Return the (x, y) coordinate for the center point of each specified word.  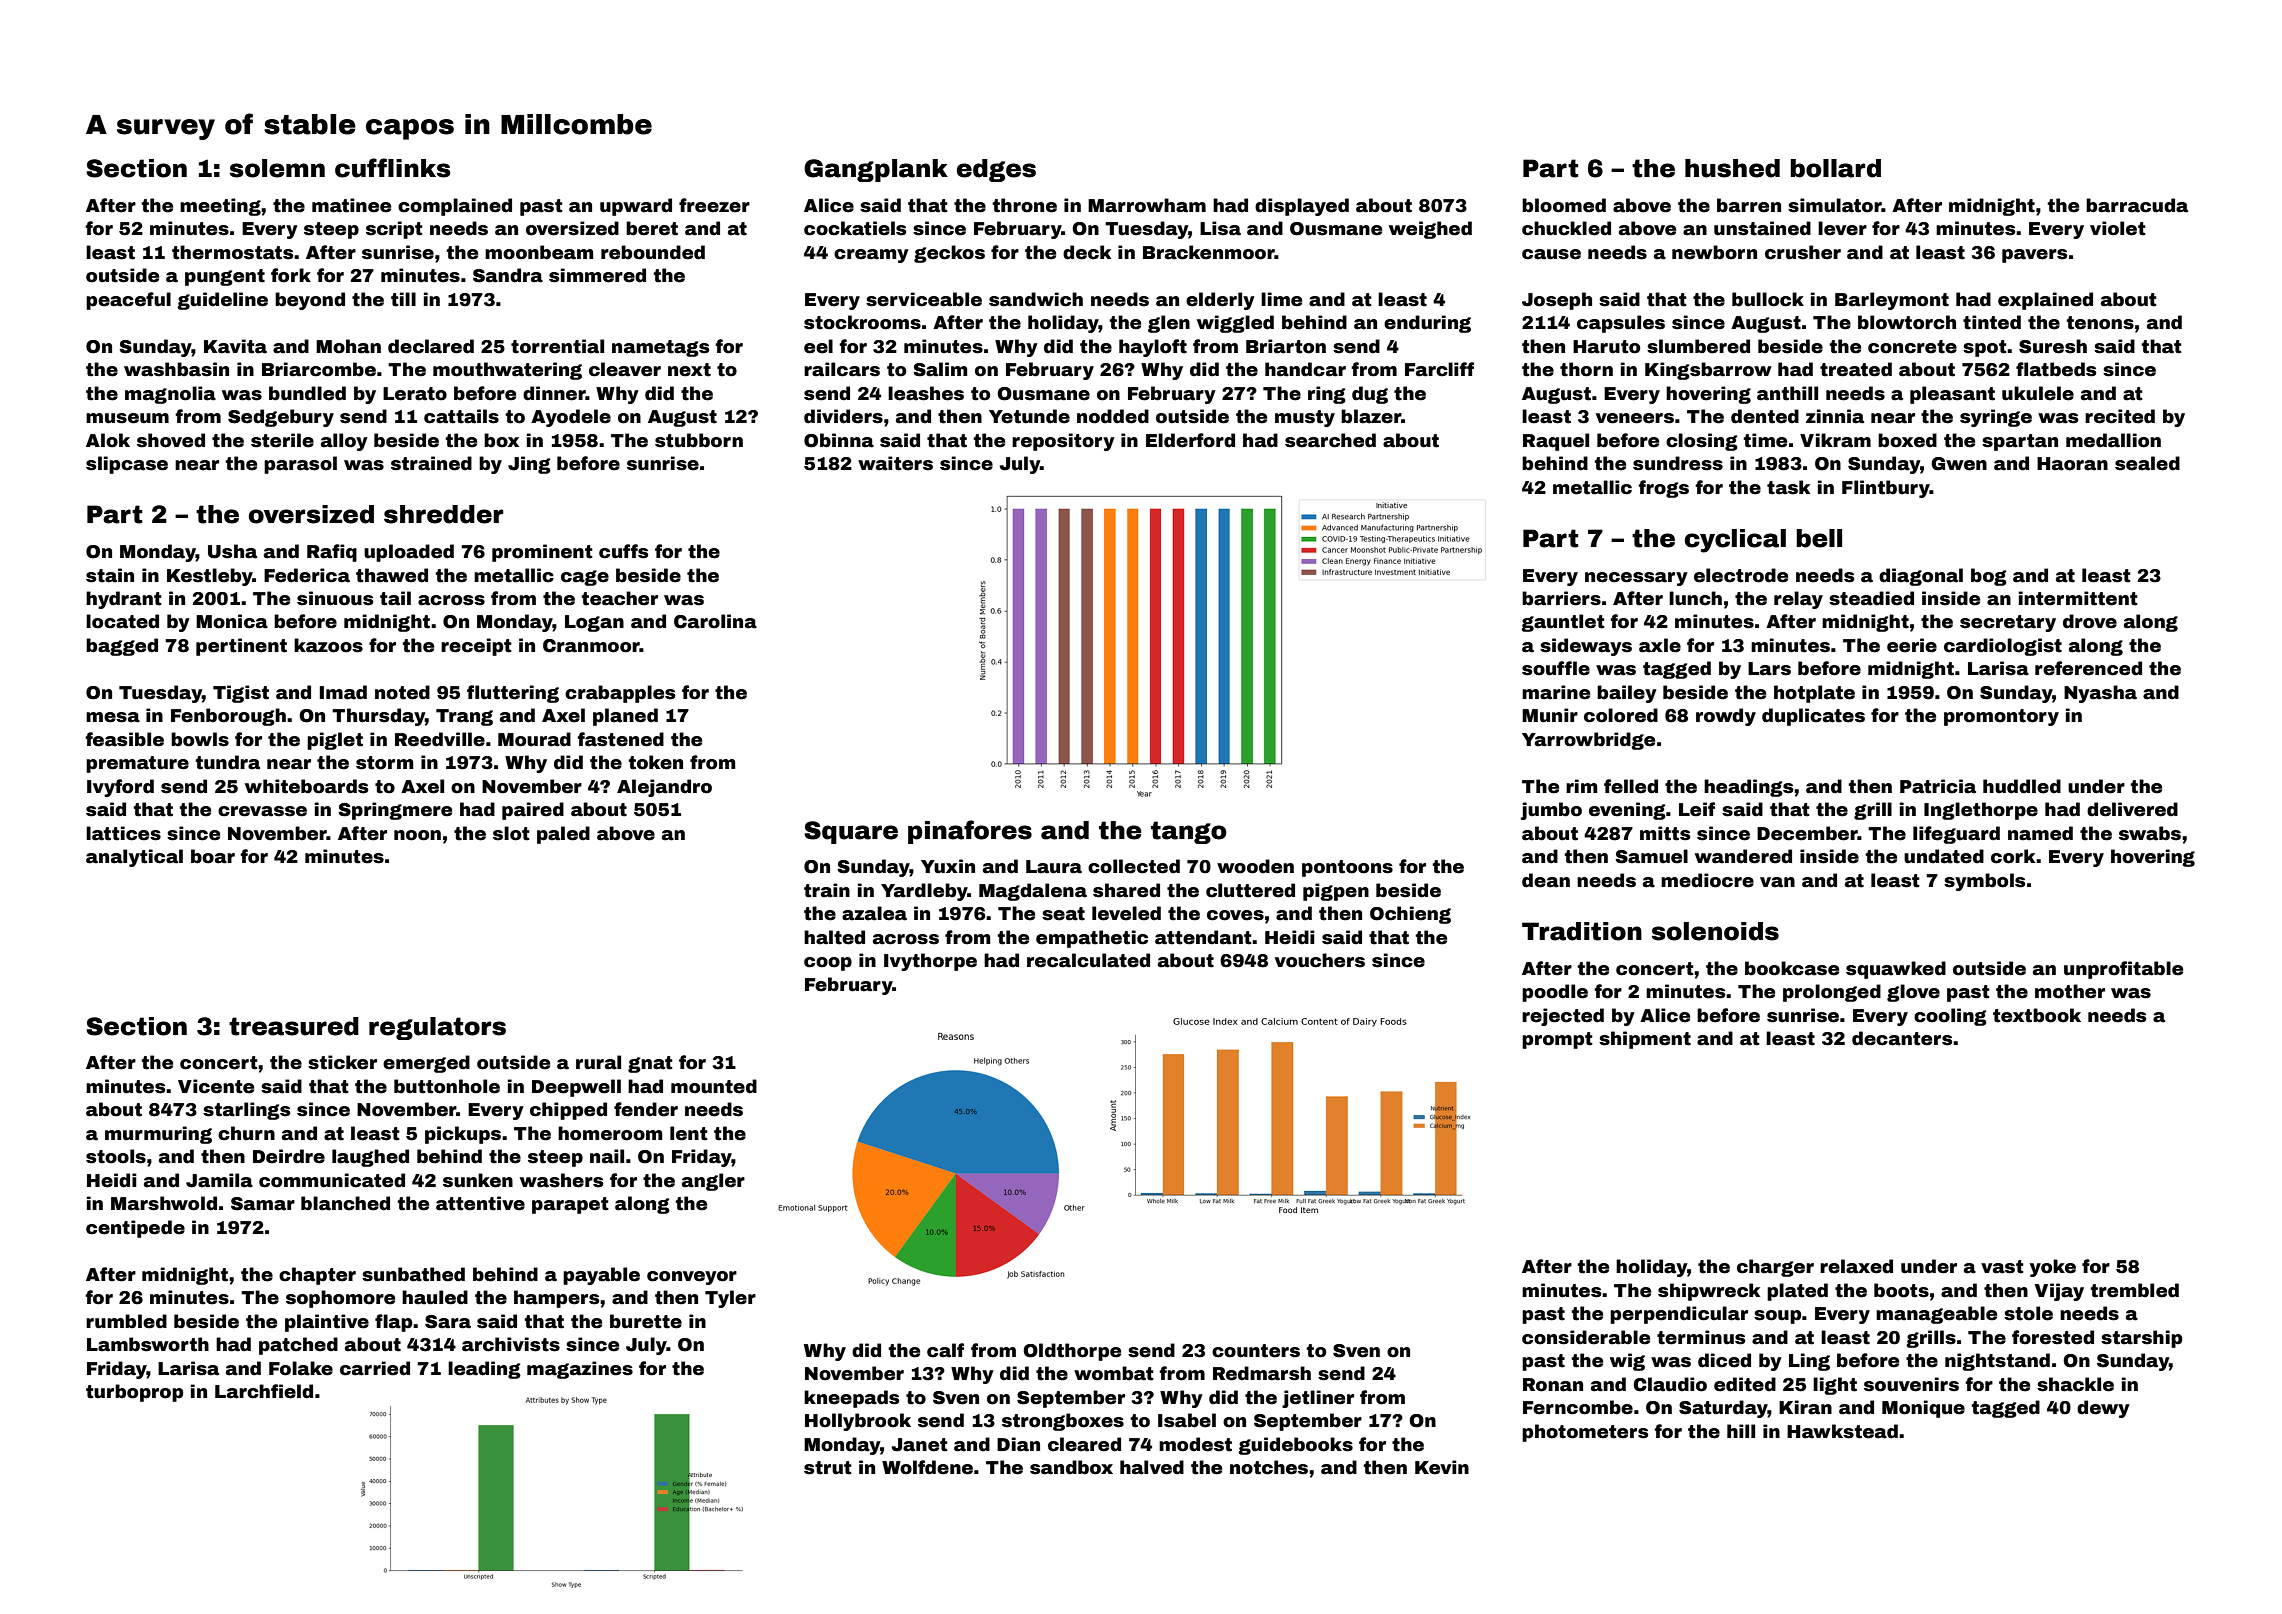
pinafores (970, 832)
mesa (113, 717)
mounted (714, 1086)
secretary (2008, 623)
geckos (949, 254)
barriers (1561, 598)
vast (2002, 1267)
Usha (232, 551)
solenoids (1715, 931)
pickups (463, 1135)
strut (828, 1468)
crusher (1803, 252)
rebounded (653, 252)
